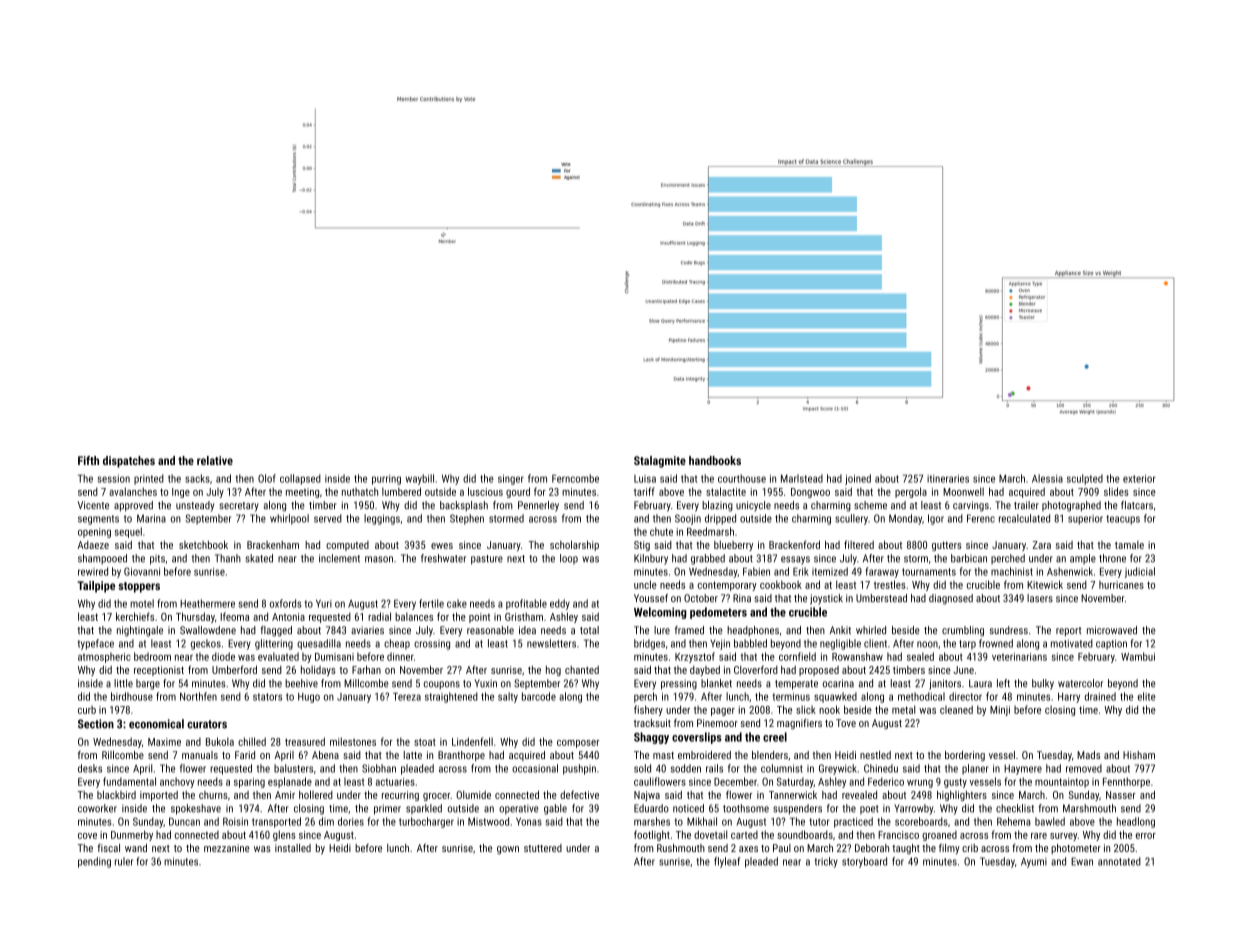 Image resolution: width=1233 pixels, height=952 pixels. What do you see at coordinates (96, 587) in the screenshot?
I see `Tailpipe` at bounding box center [96, 587].
